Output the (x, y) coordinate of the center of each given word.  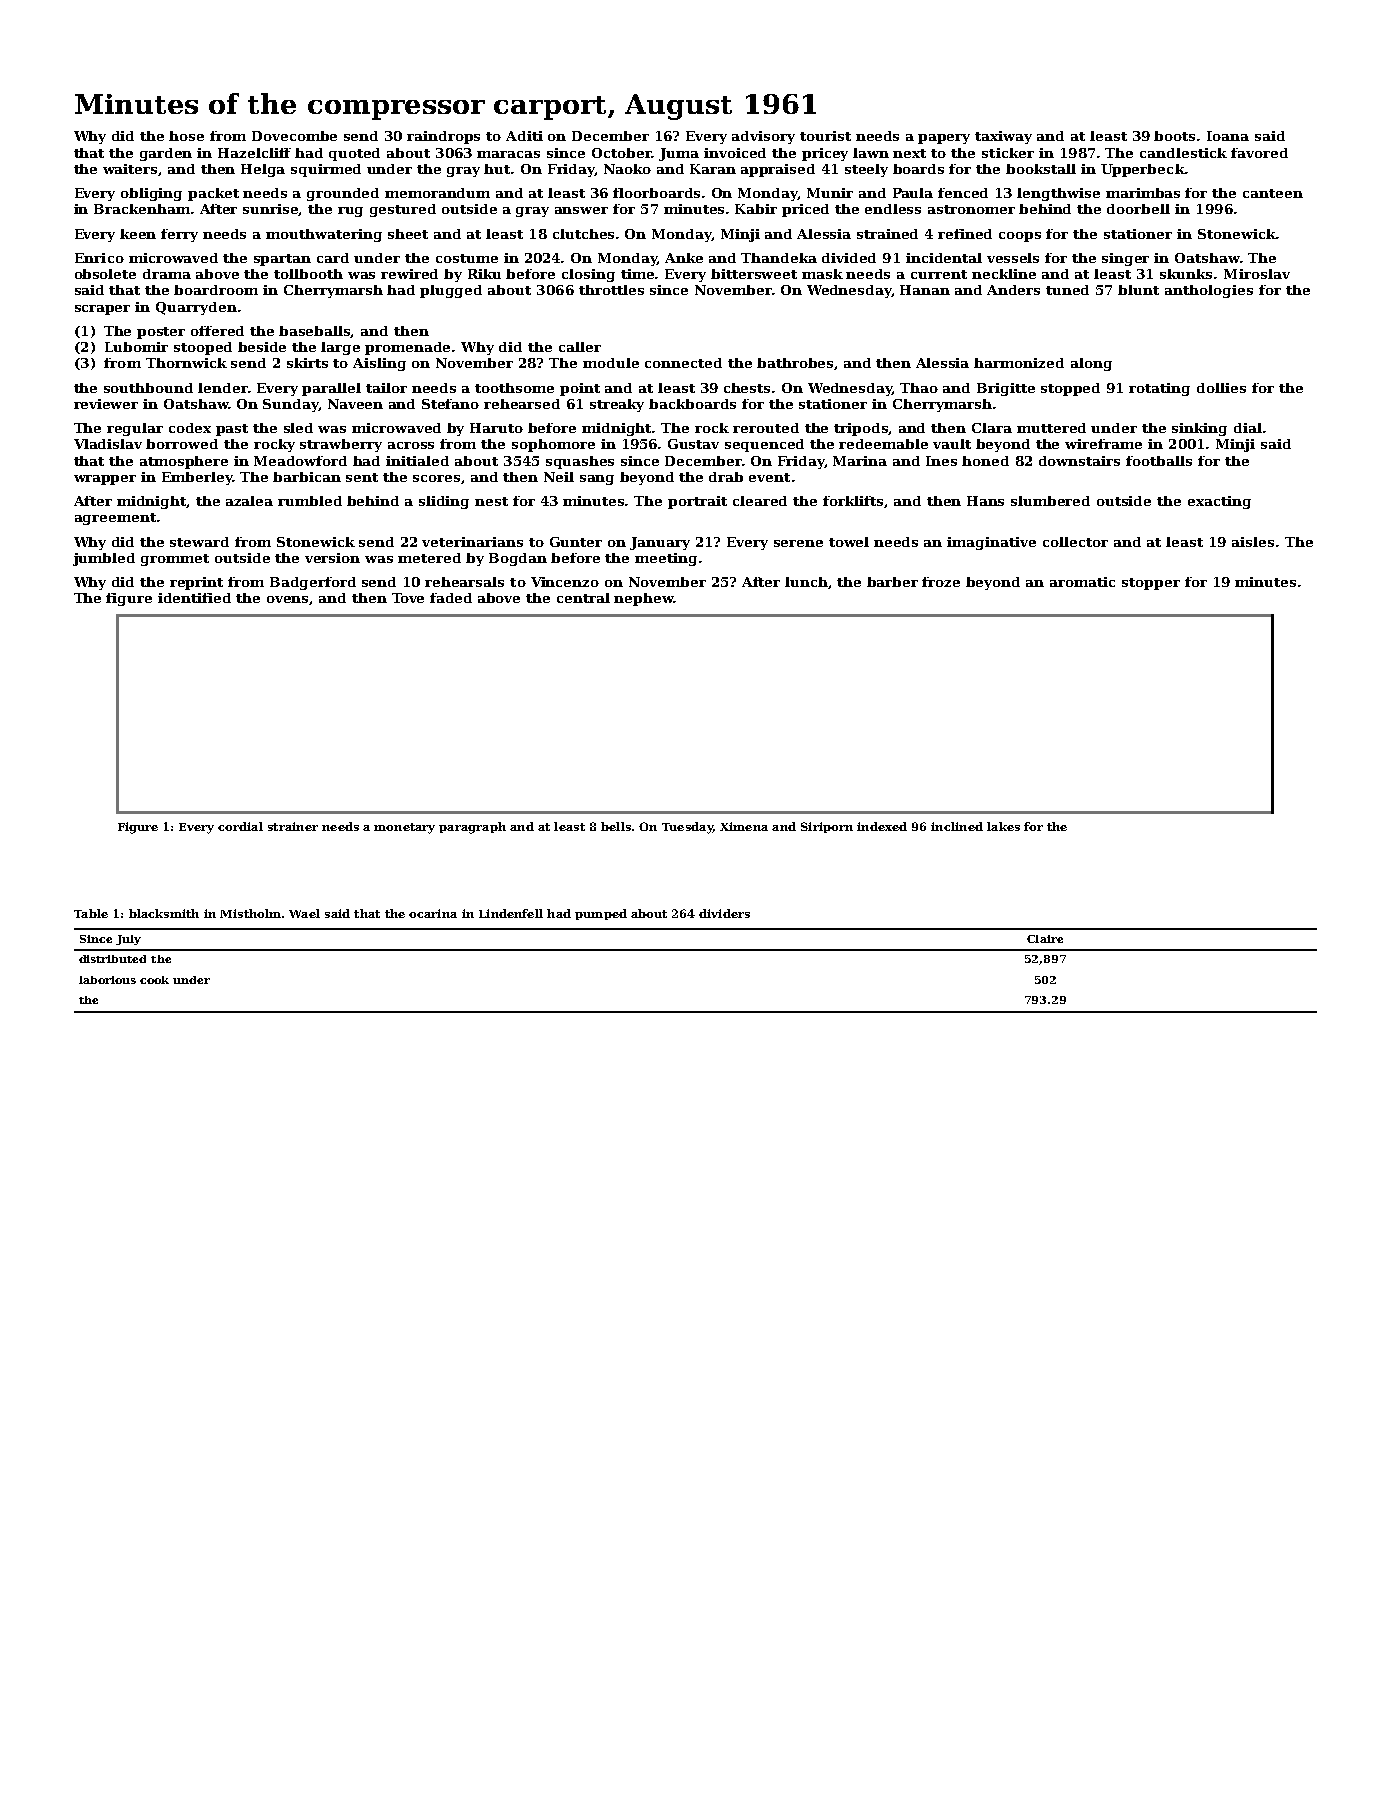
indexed (882, 826)
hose (186, 136)
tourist (825, 136)
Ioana (1228, 136)
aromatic (1082, 582)
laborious (107, 980)
